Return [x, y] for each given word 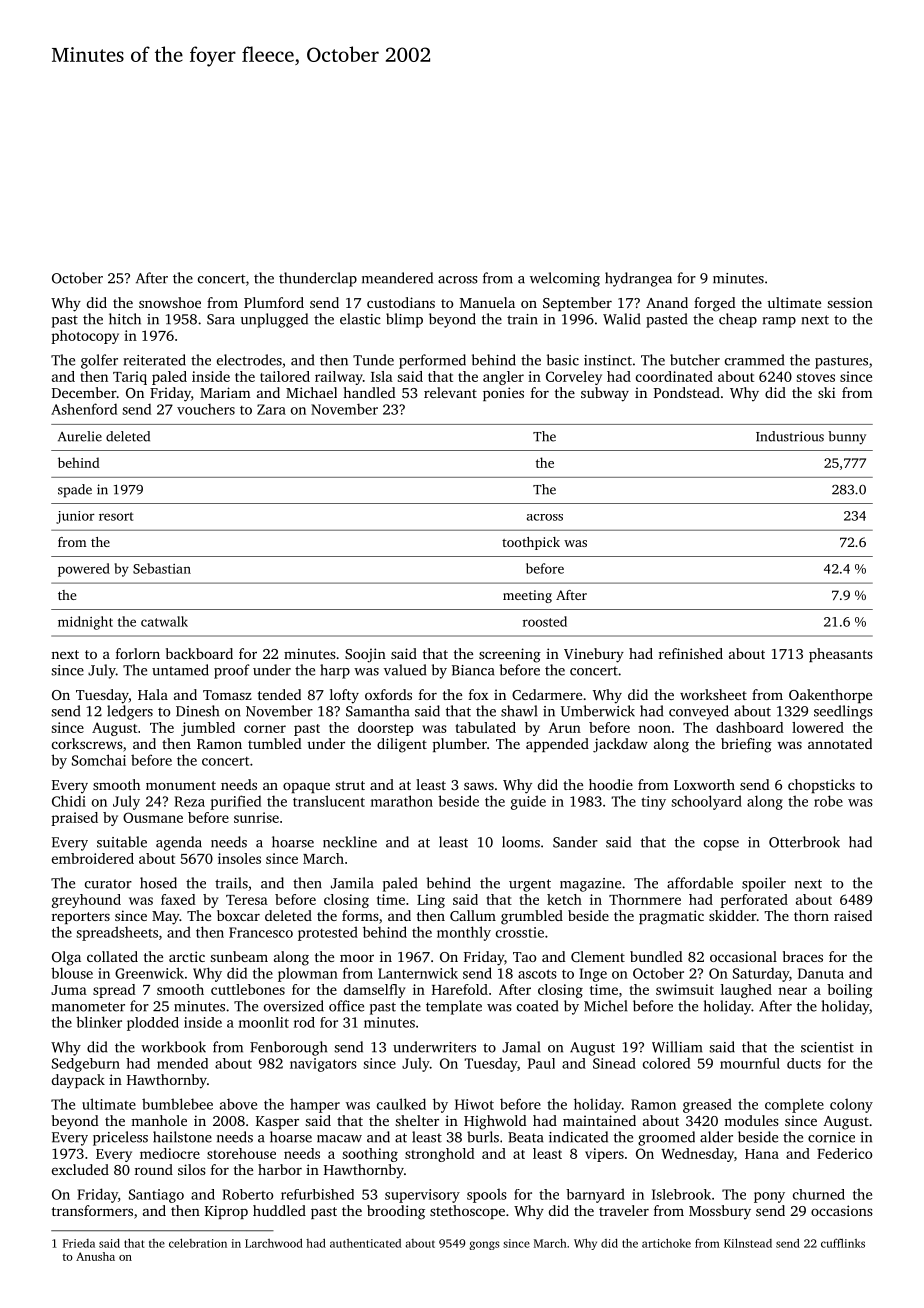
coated [537, 1006]
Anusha [95, 1256]
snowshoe [170, 302]
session [850, 302]
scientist [827, 1047]
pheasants [841, 655]
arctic [187, 956]
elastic [360, 319]
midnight [85, 623]
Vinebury [594, 655]
